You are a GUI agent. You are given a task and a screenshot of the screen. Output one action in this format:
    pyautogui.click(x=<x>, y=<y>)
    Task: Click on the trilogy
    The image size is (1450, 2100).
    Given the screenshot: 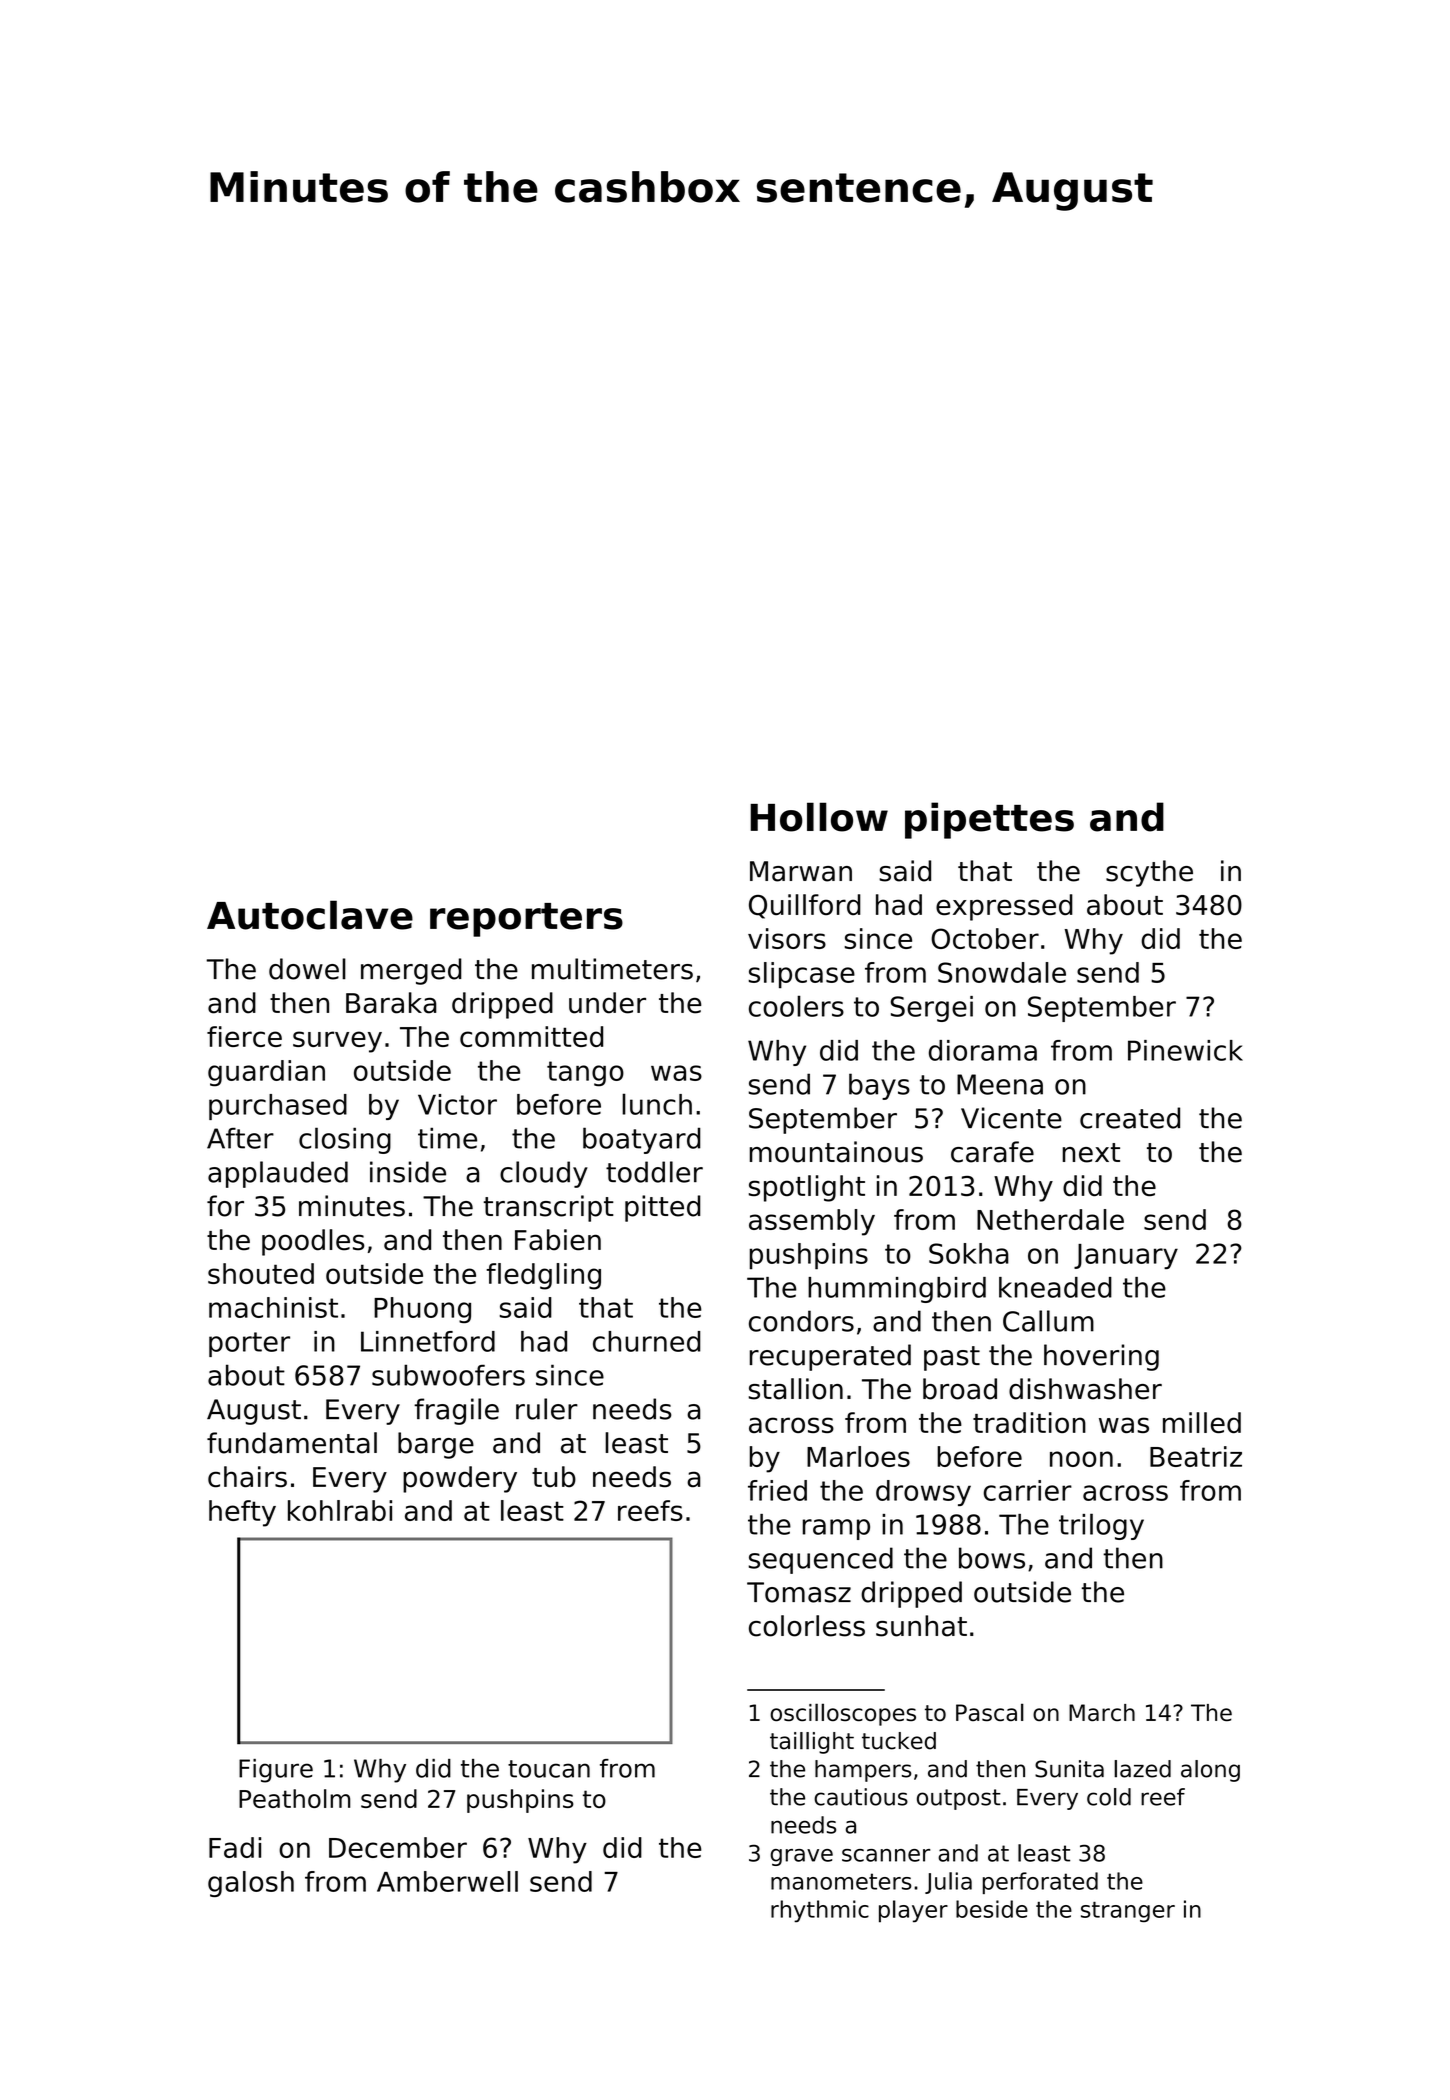 What is the action you would take?
    pyautogui.click(x=1101, y=1526)
